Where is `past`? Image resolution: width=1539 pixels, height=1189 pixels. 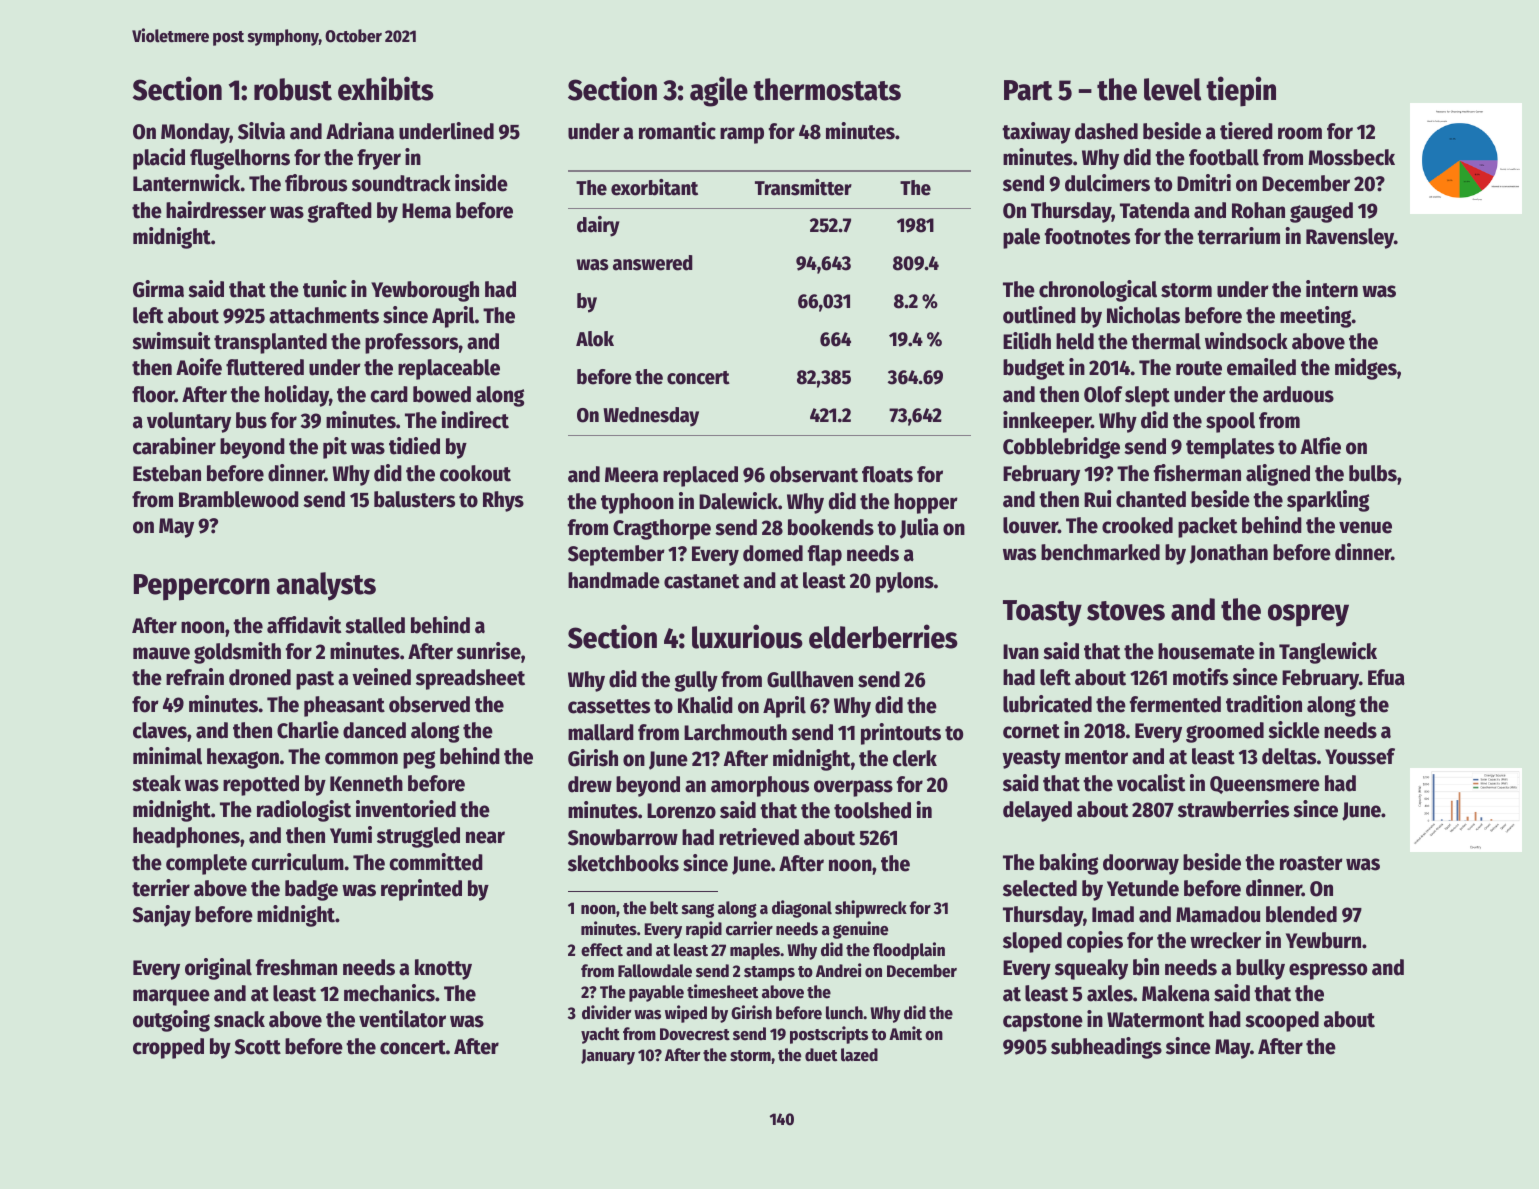 past is located at coordinates (315, 680).
